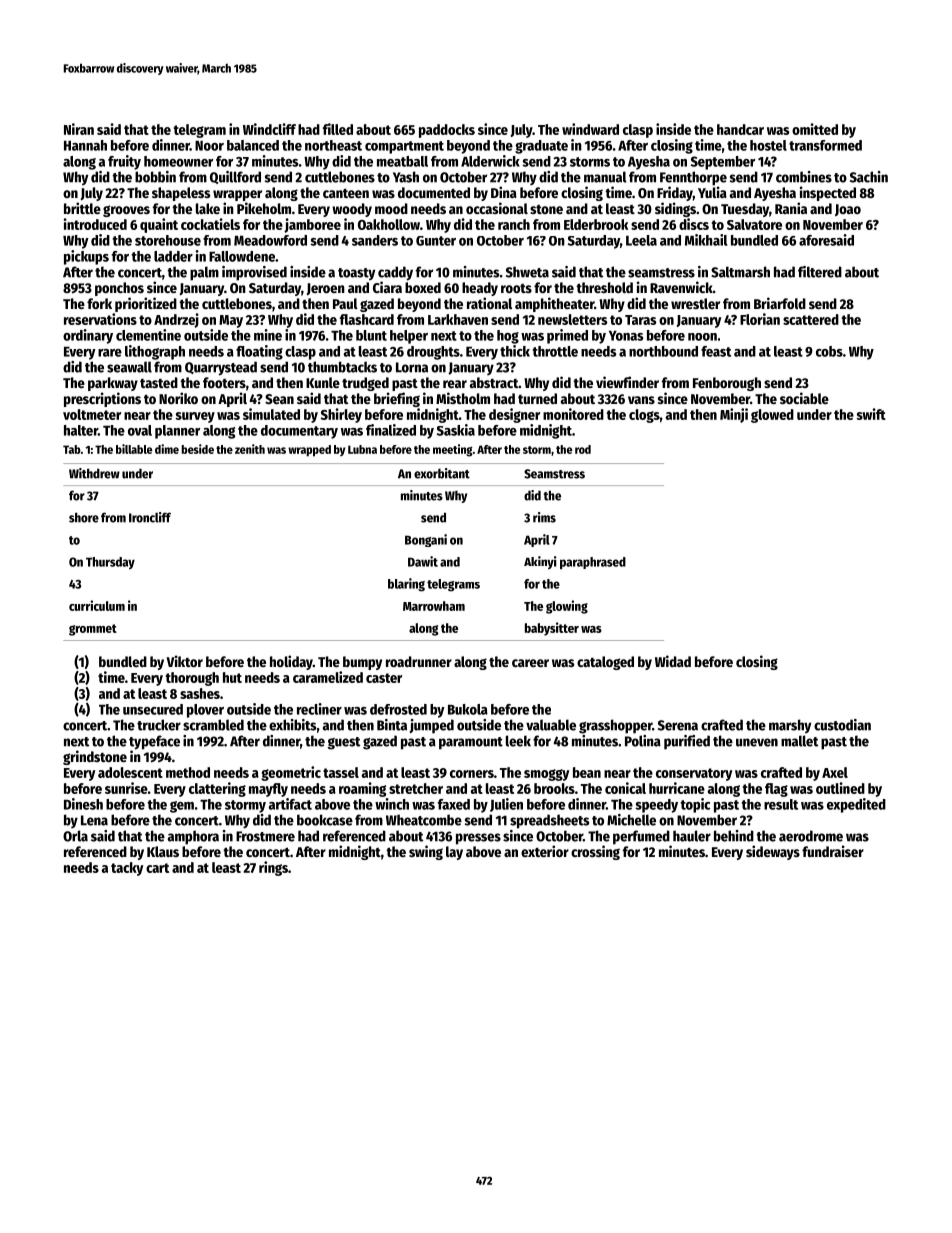 Image resolution: width=952 pixels, height=1233 pixels. I want to click on handcar, so click(740, 129).
